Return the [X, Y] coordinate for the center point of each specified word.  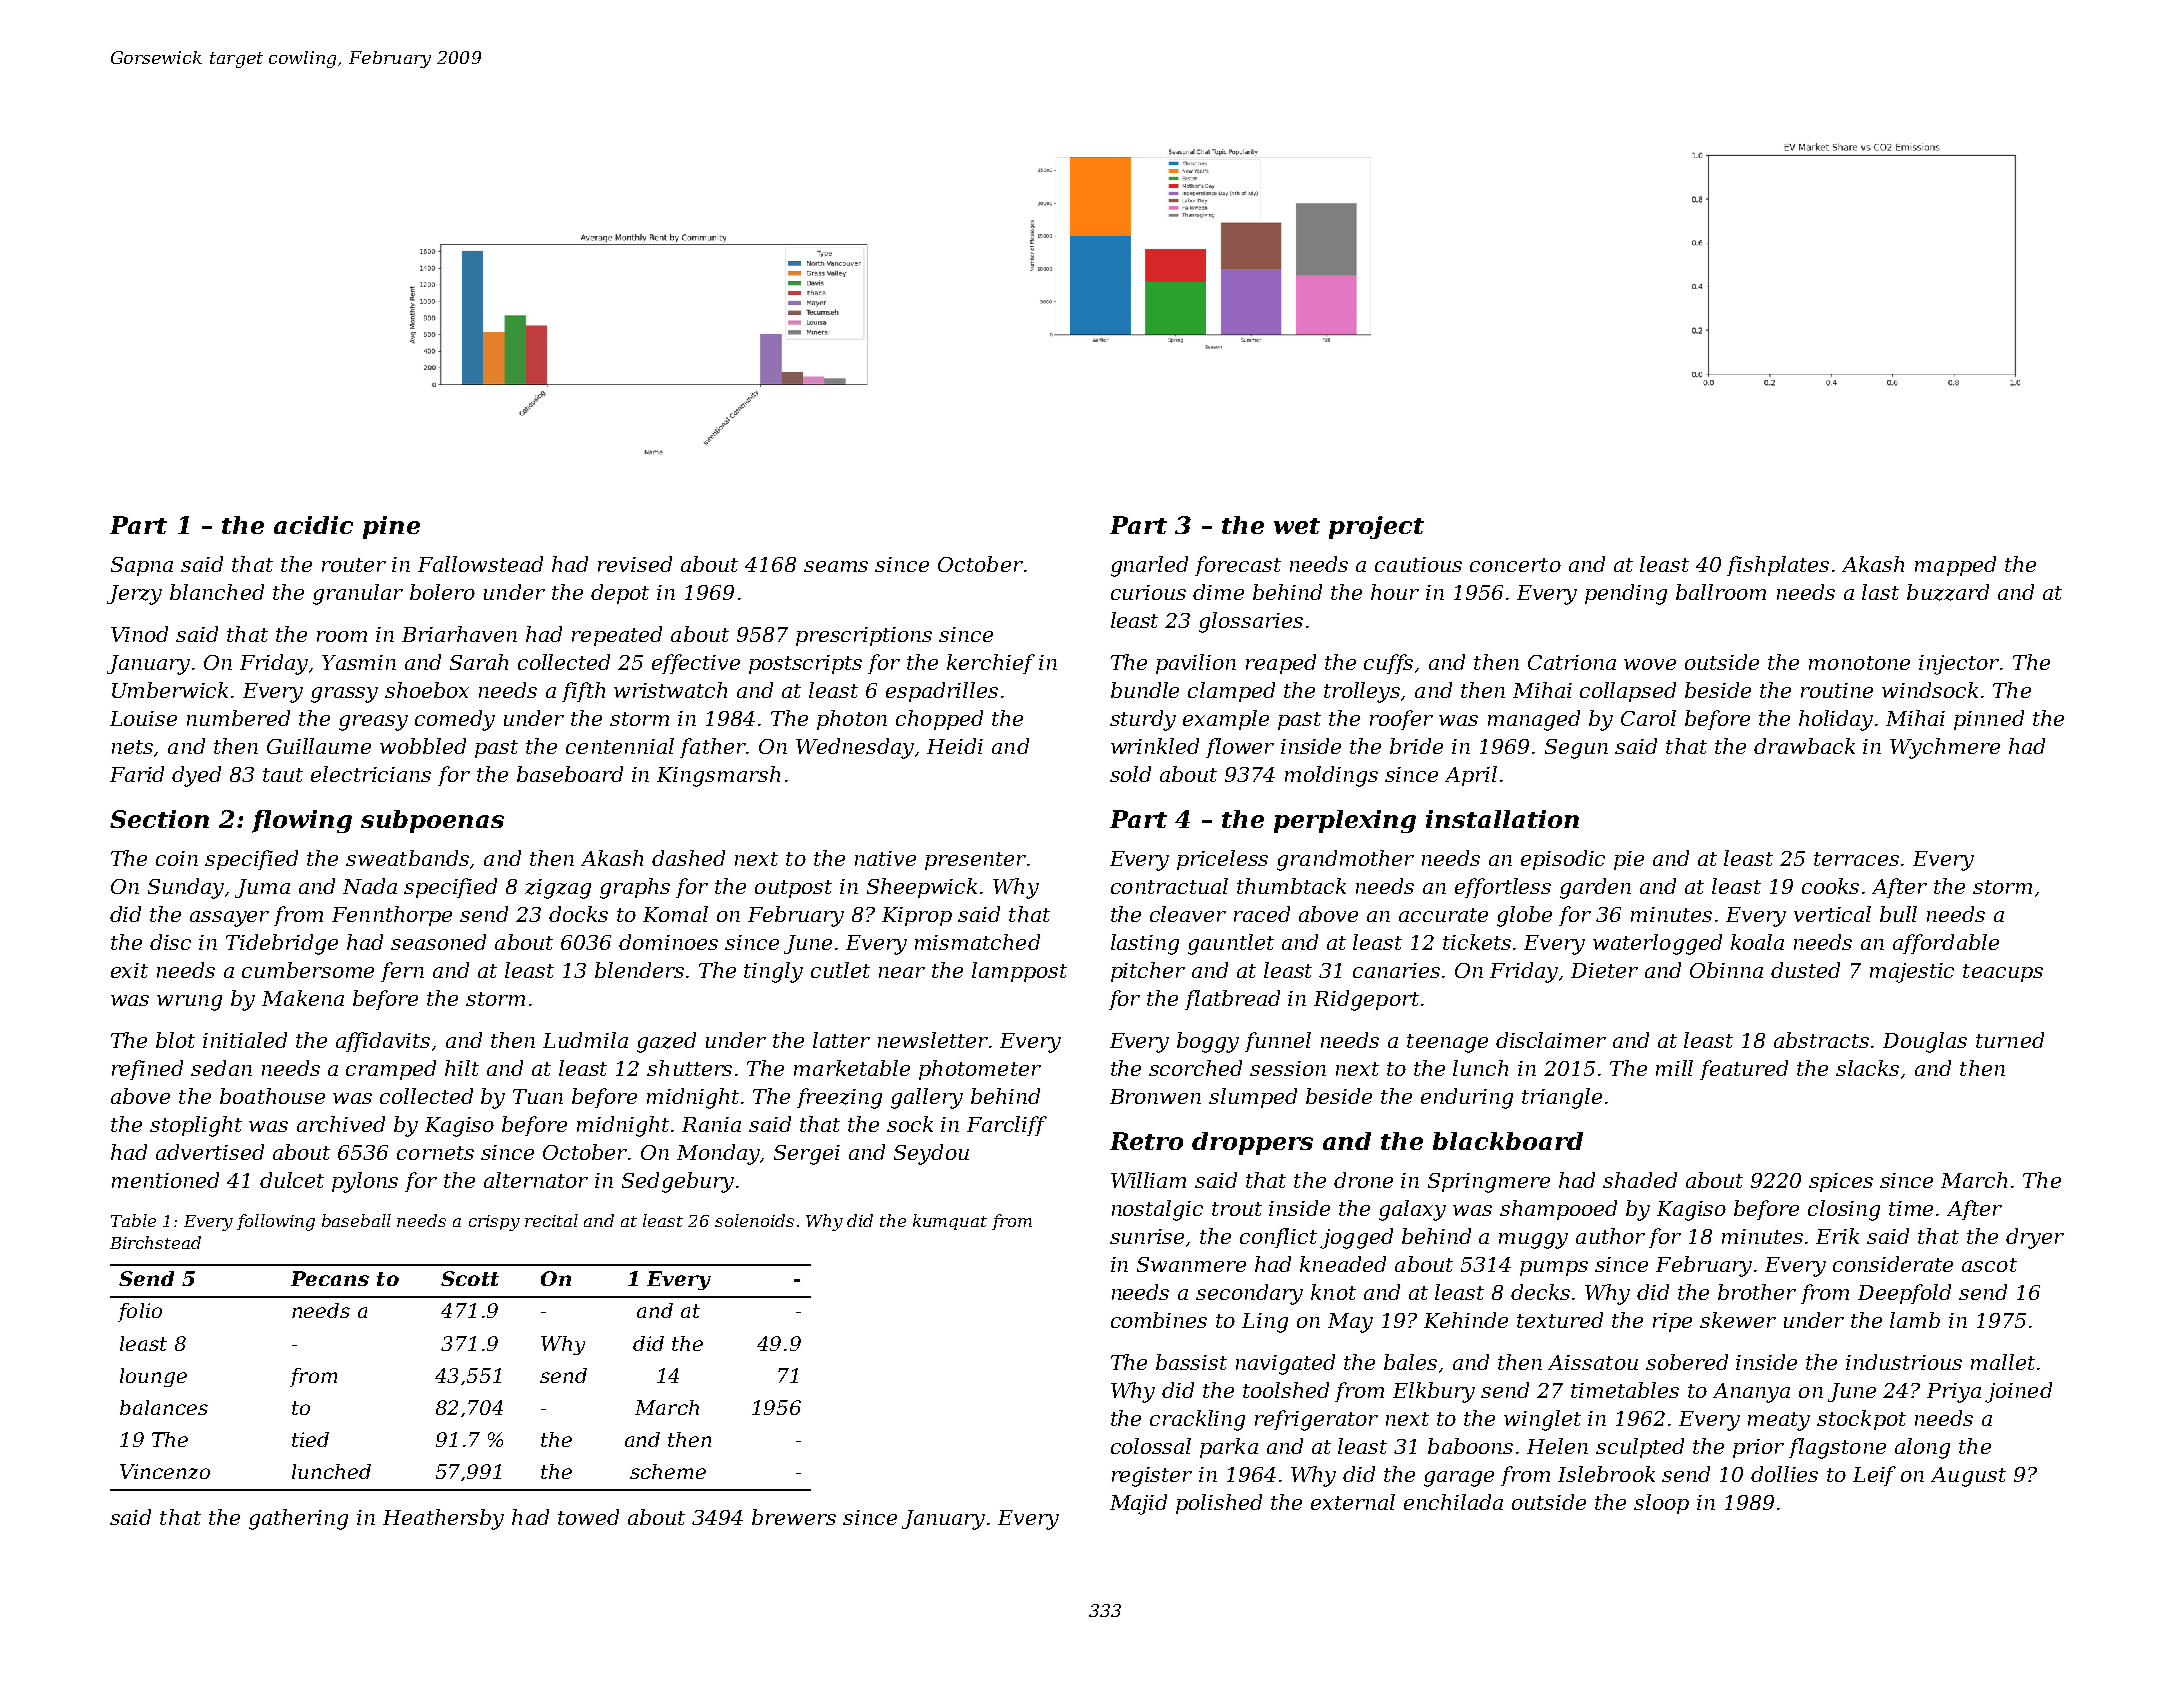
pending [1626, 594]
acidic [313, 525]
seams [836, 566]
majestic [1912, 973]
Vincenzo [165, 1471]
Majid [1138, 1504]
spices [1841, 1182]
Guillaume [319, 746]
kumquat [950, 1222]
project [1376, 527]
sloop [1661, 1504]
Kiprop [917, 916]
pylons [365, 1182]
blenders [639, 970]
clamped [1231, 692]
